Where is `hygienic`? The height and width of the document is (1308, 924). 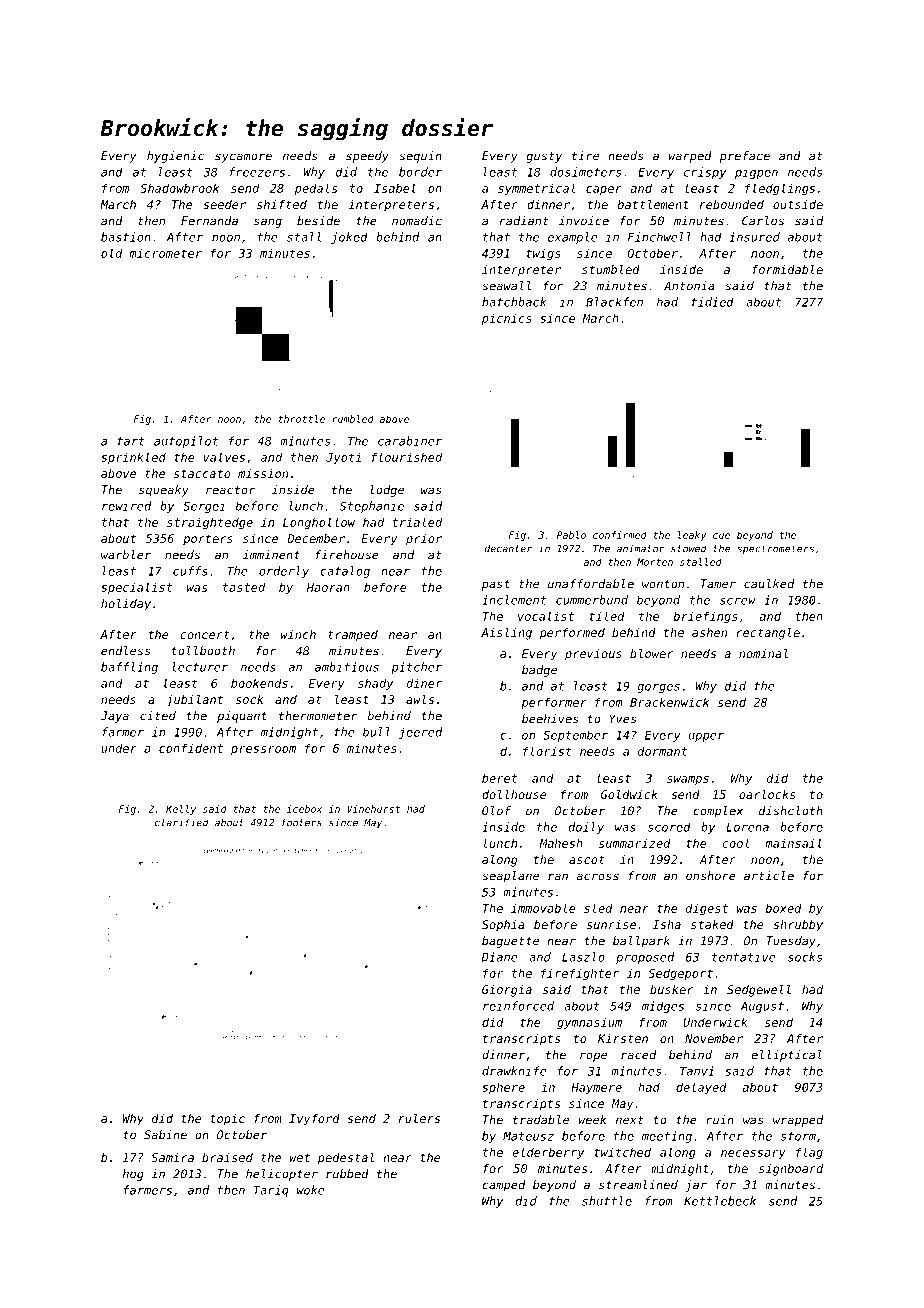 hygienic is located at coordinates (175, 157).
